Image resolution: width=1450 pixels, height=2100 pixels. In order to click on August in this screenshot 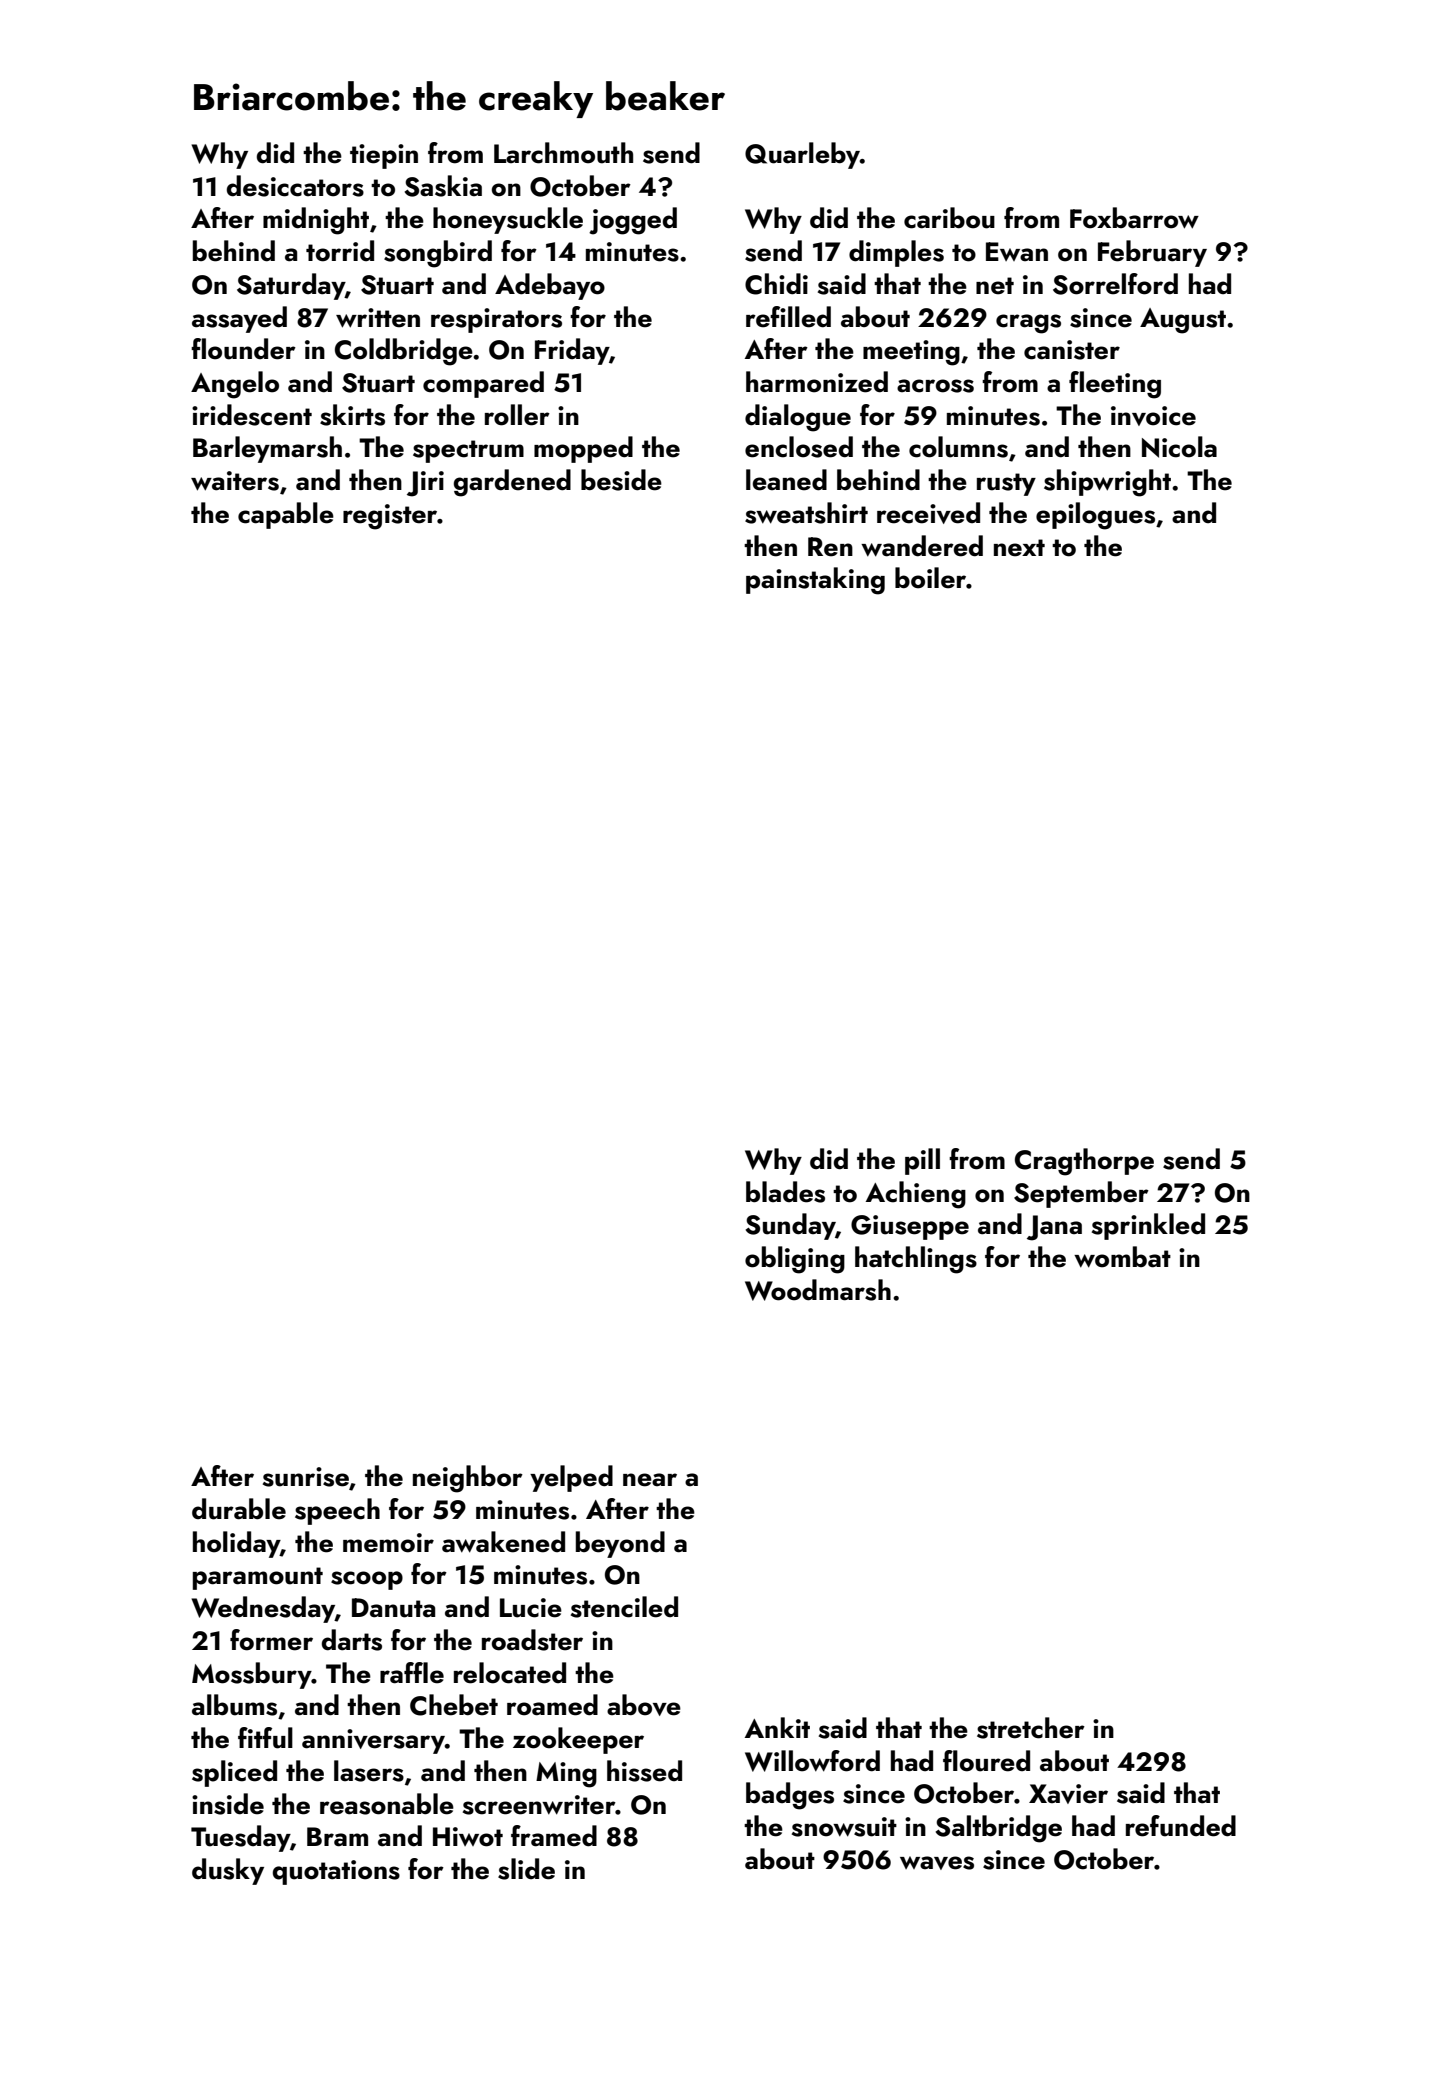, I will do `click(1183, 321)`.
